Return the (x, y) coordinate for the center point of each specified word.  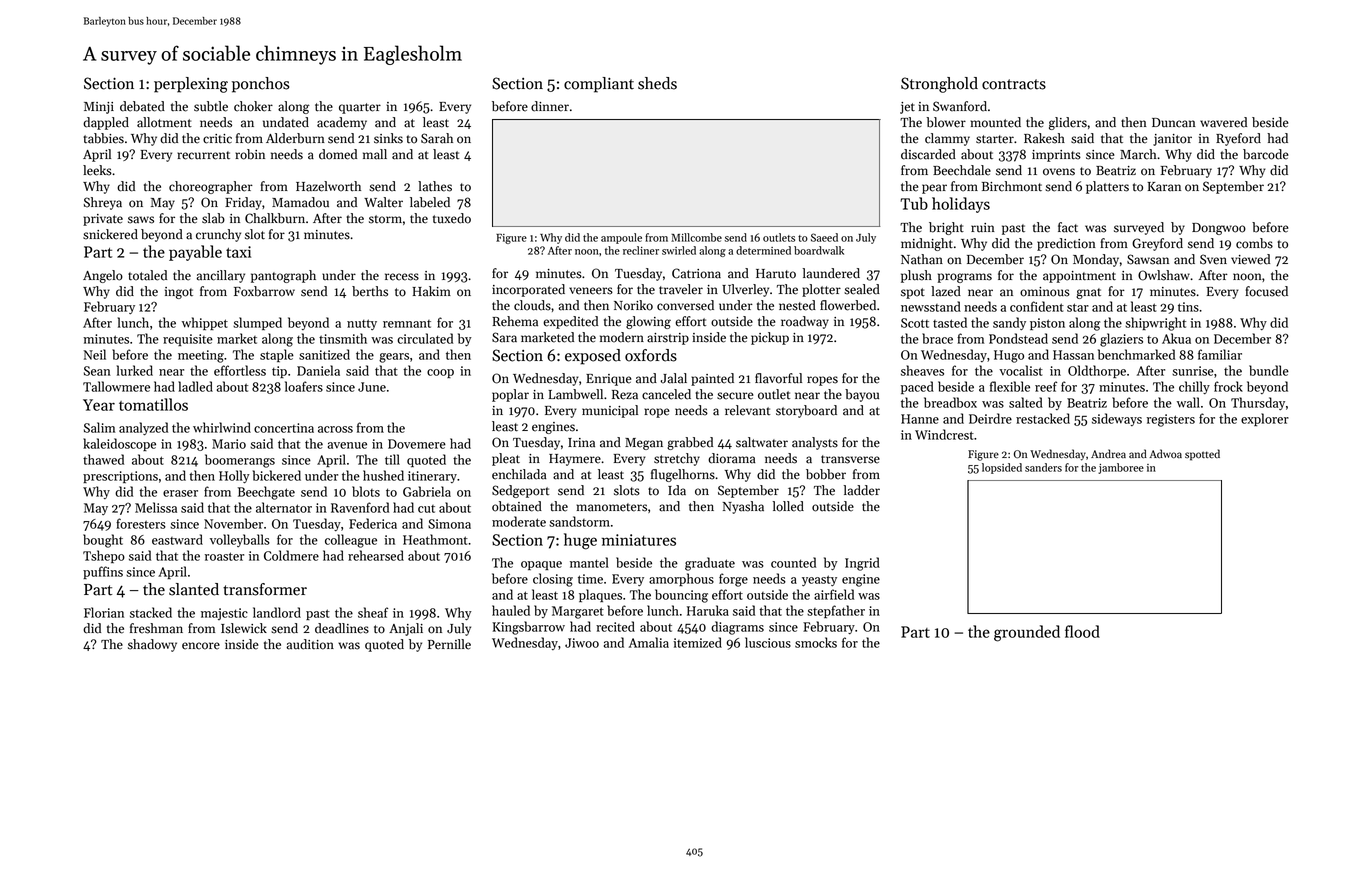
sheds (657, 83)
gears (394, 358)
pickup (770, 338)
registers (1171, 420)
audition (310, 644)
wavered (1223, 122)
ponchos (260, 85)
